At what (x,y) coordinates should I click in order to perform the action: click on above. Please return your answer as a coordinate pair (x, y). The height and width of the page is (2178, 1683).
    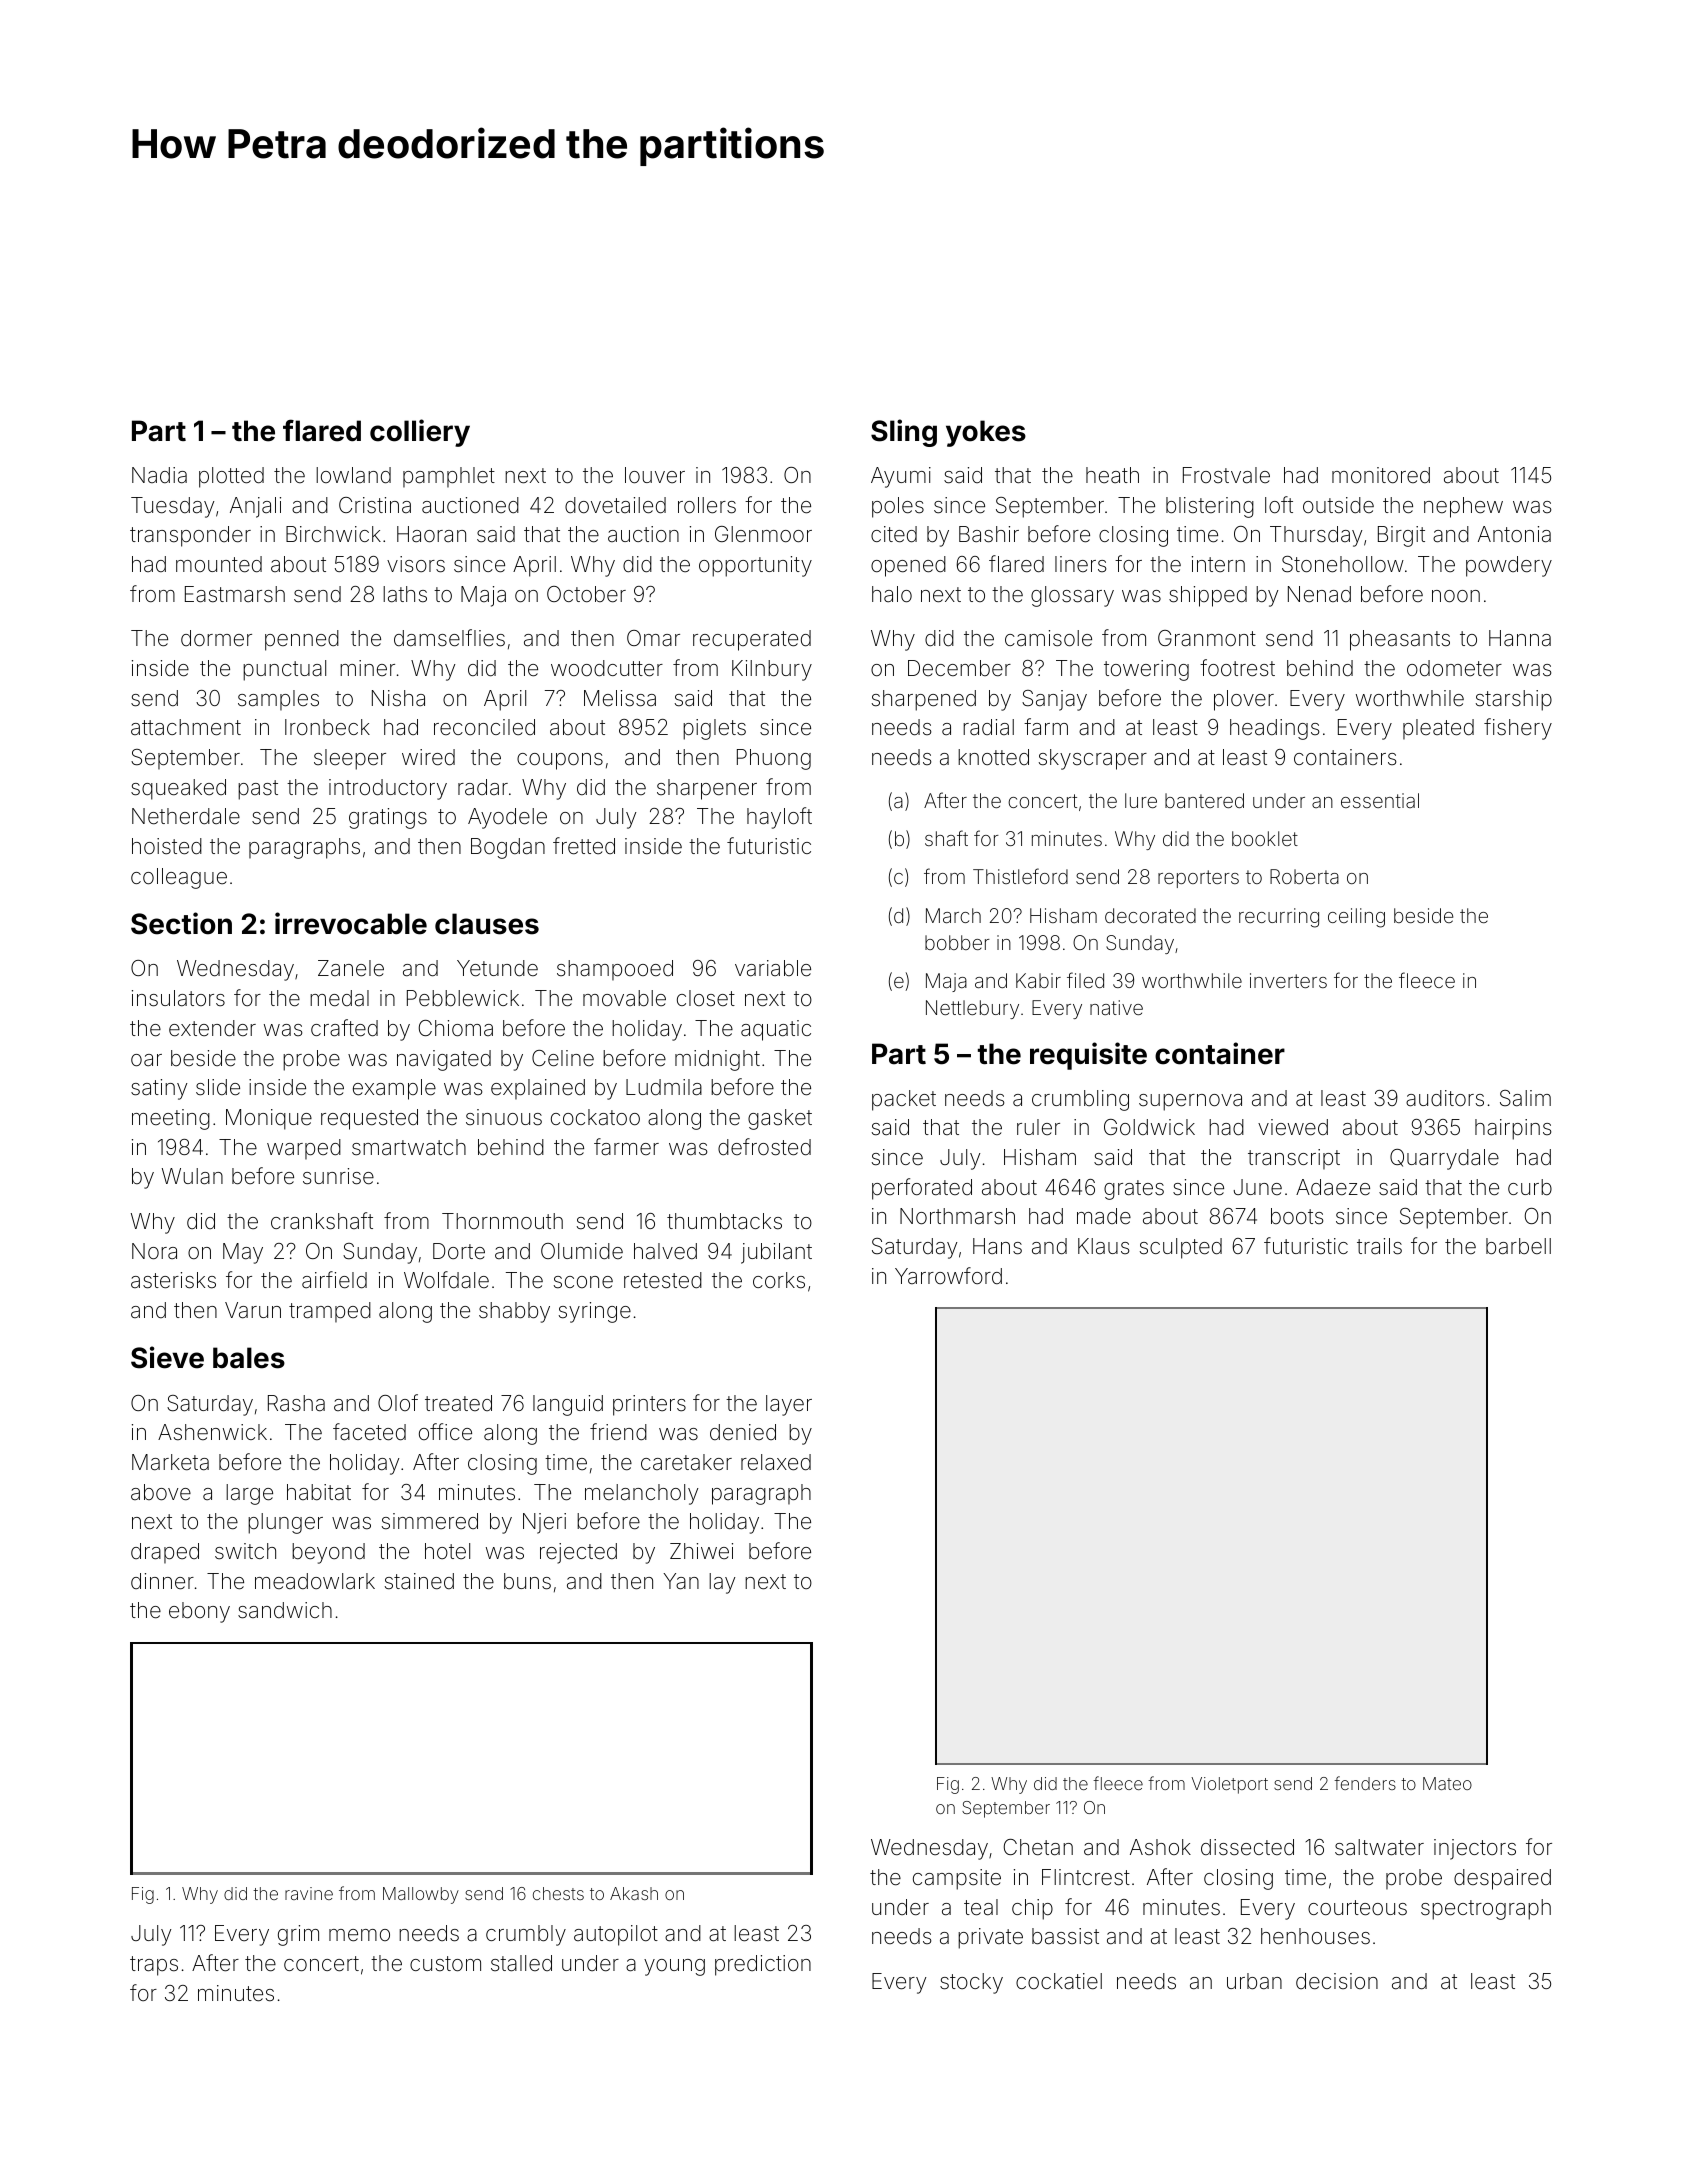
    Looking at the image, I should click on (161, 1492).
